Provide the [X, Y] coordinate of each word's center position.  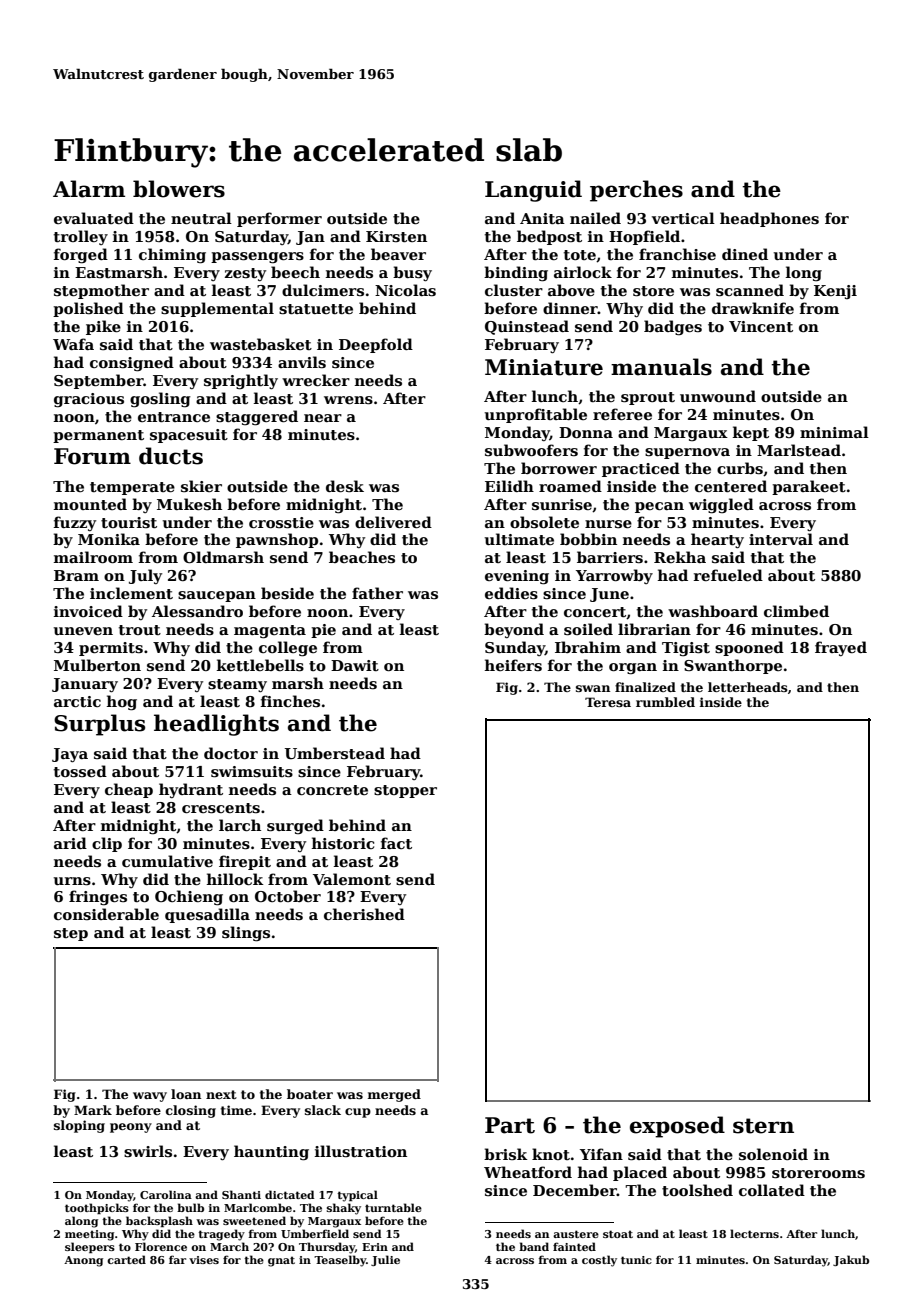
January [85, 685]
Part [510, 1125]
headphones [769, 219]
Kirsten [396, 236]
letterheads [748, 687]
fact [396, 843]
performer [279, 219]
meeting [89, 1235]
